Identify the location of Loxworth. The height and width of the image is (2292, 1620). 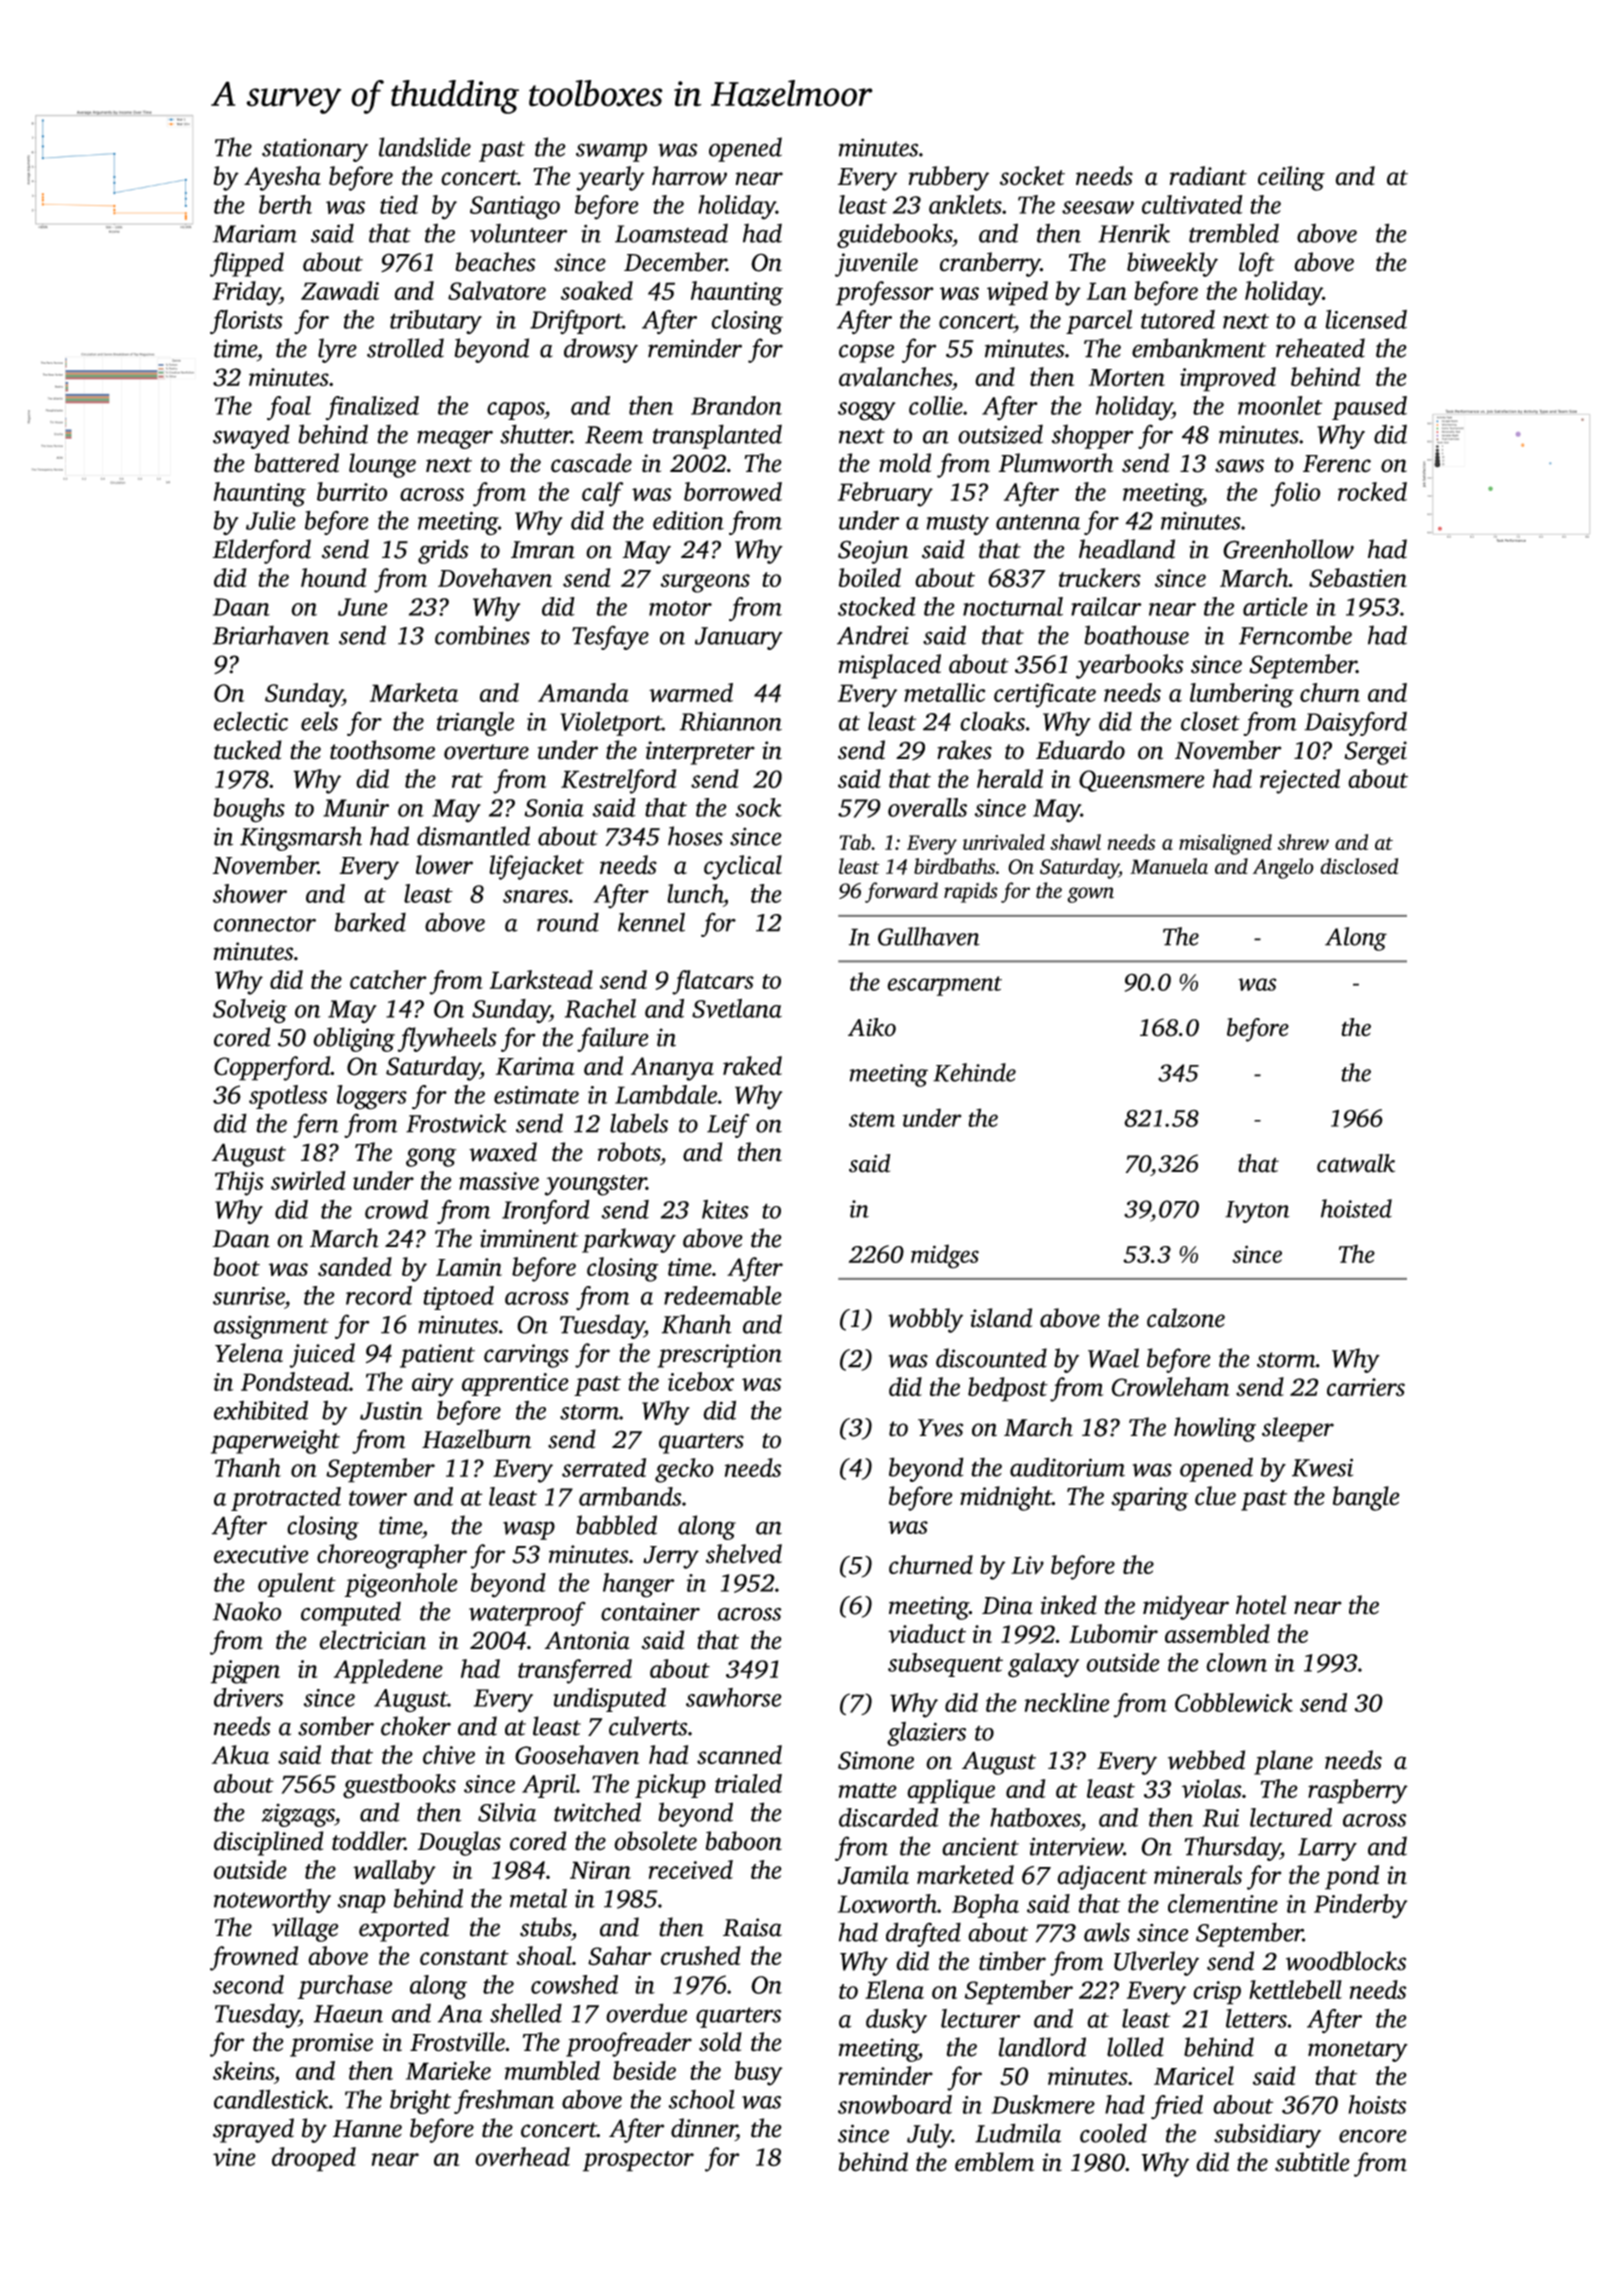
(887, 1903).
